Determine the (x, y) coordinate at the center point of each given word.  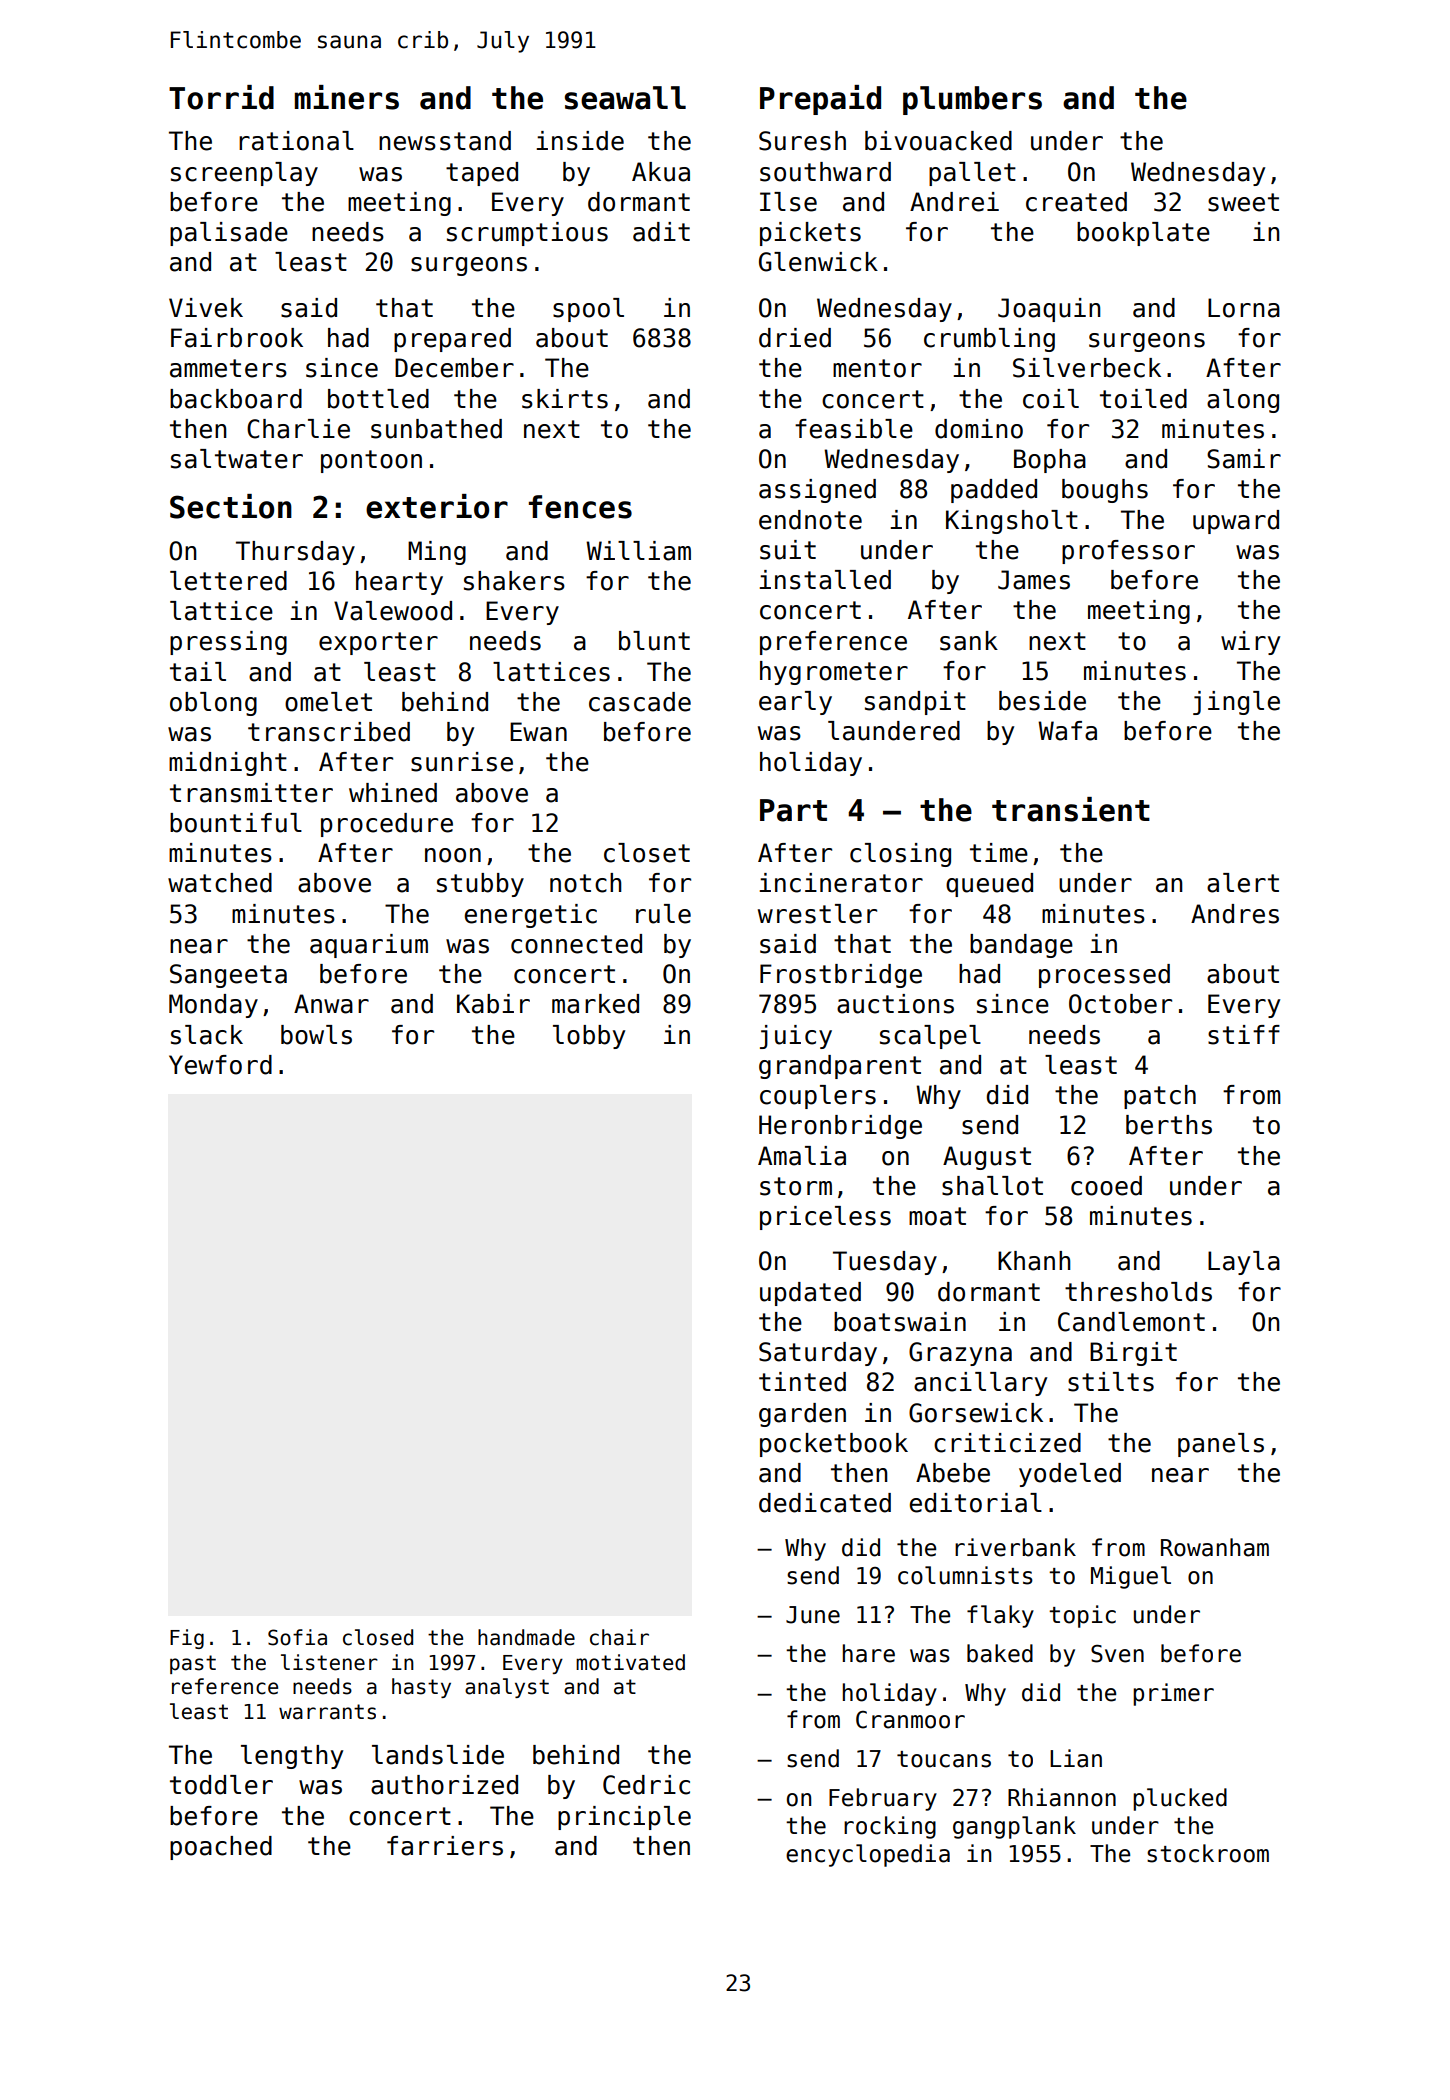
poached (221, 1848)
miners (347, 97)
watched (220, 883)
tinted (802, 1382)
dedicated (825, 1503)
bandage (1021, 946)
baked (1000, 1653)
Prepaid (820, 100)
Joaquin (1049, 310)
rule (663, 914)
